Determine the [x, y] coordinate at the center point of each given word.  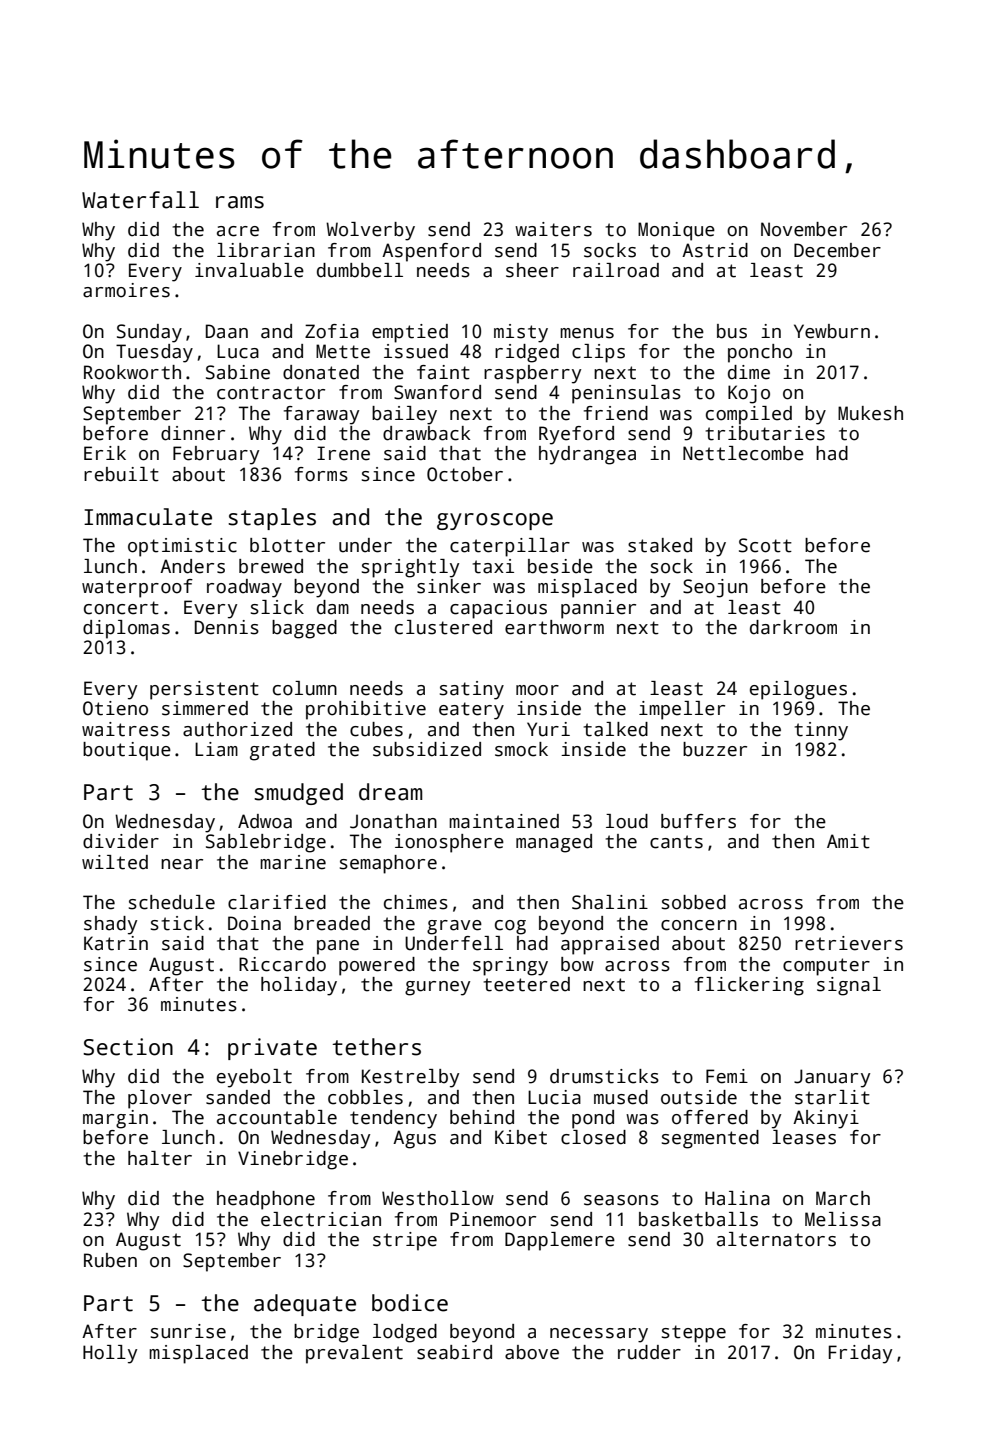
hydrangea [587, 455]
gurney [437, 988]
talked [616, 729]
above [532, 1352]
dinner [193, 433]
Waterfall [140, 200]
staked [660, 545]
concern [699, 925]
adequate [305, 1305]
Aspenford [431, 252]
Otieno [115, 708]
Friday [860, 1354]
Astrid [715, 250]
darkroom [793, 627]
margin [115, 1119]
